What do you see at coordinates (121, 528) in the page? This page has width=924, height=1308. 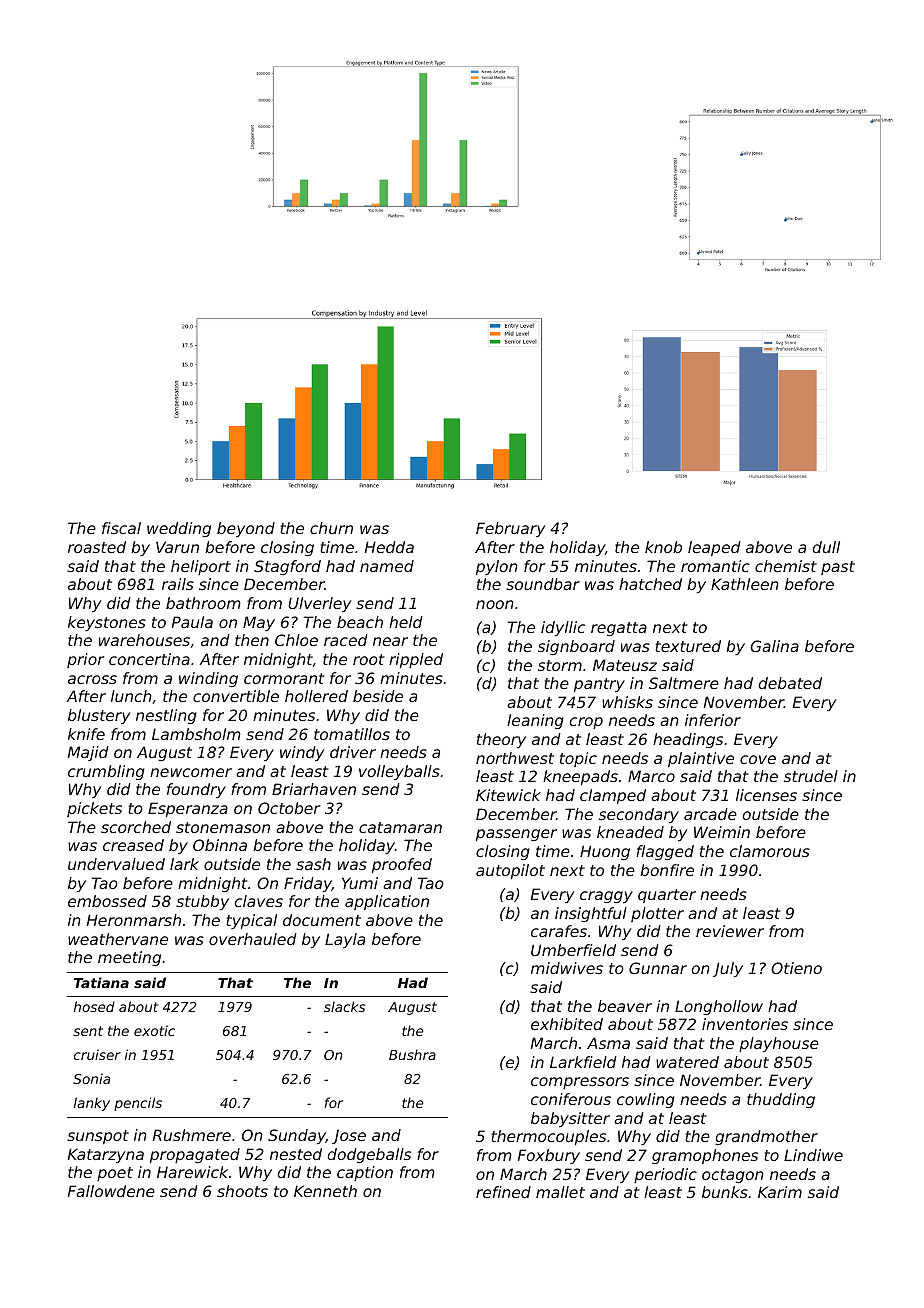 I see `fiscal` at bounding box center [121, 528].
